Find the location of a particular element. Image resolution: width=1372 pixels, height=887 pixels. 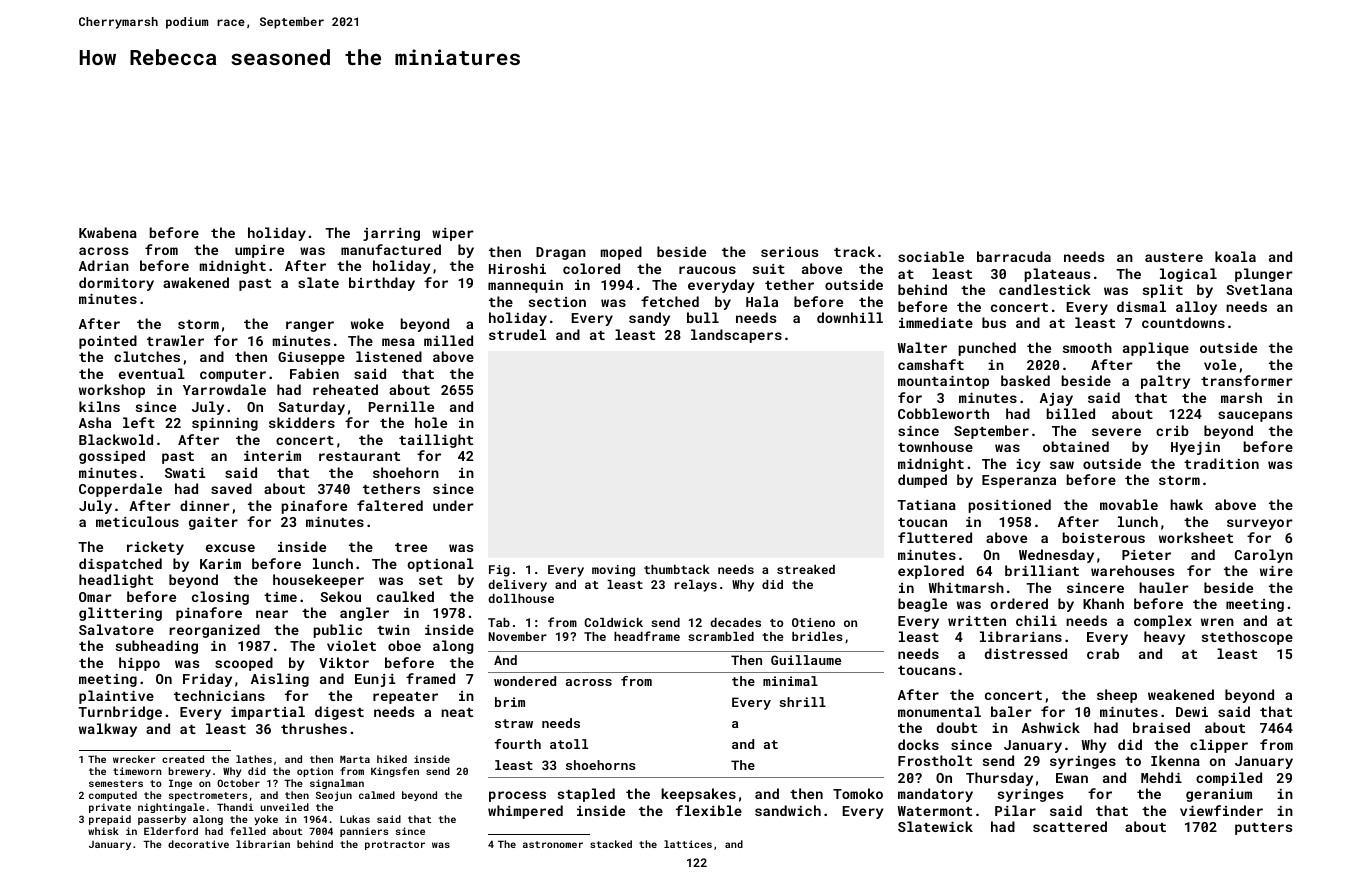

mountaintop is located at coordinates (943, 382).
